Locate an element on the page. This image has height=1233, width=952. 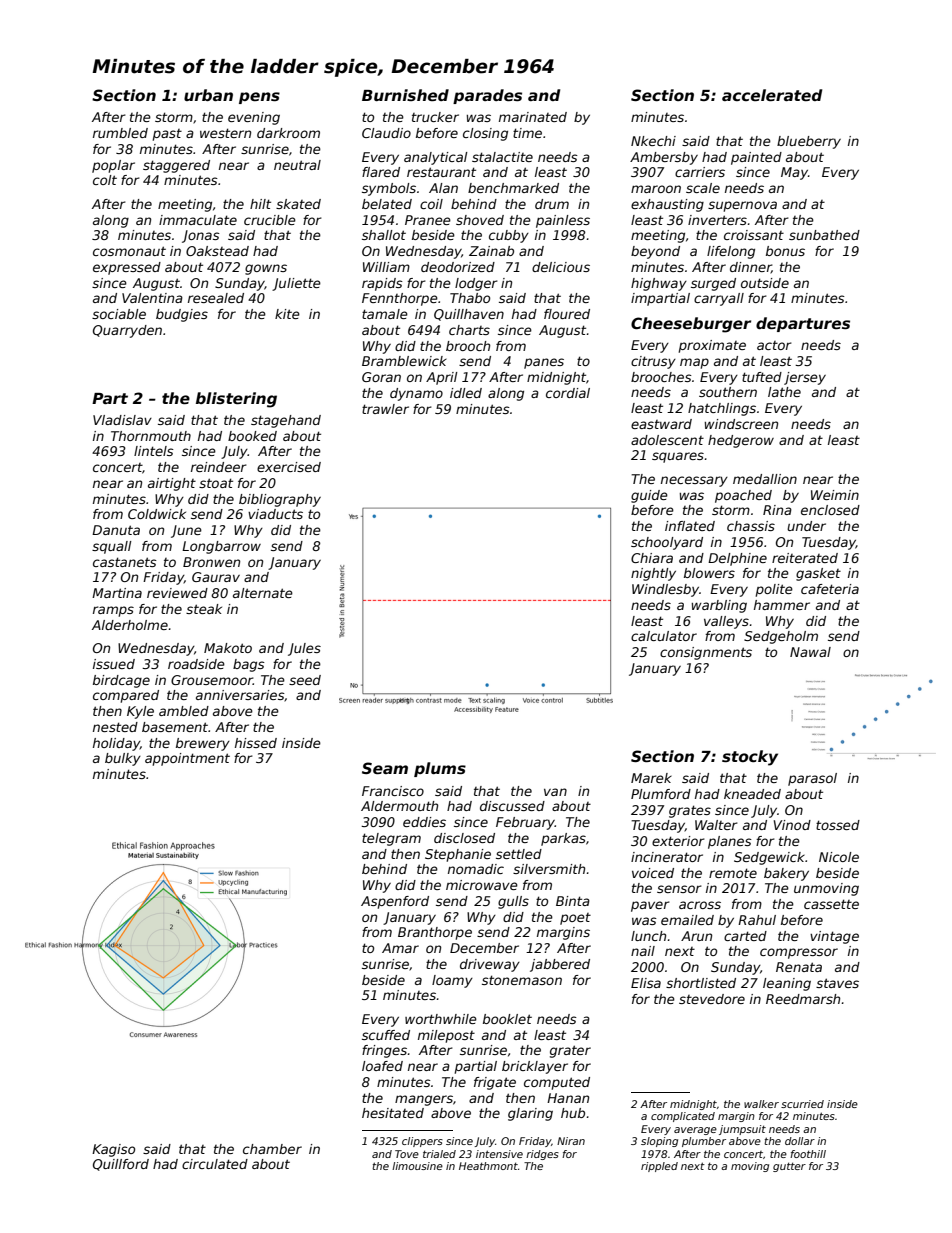
gutter is located at coordinates (789, 1167).
